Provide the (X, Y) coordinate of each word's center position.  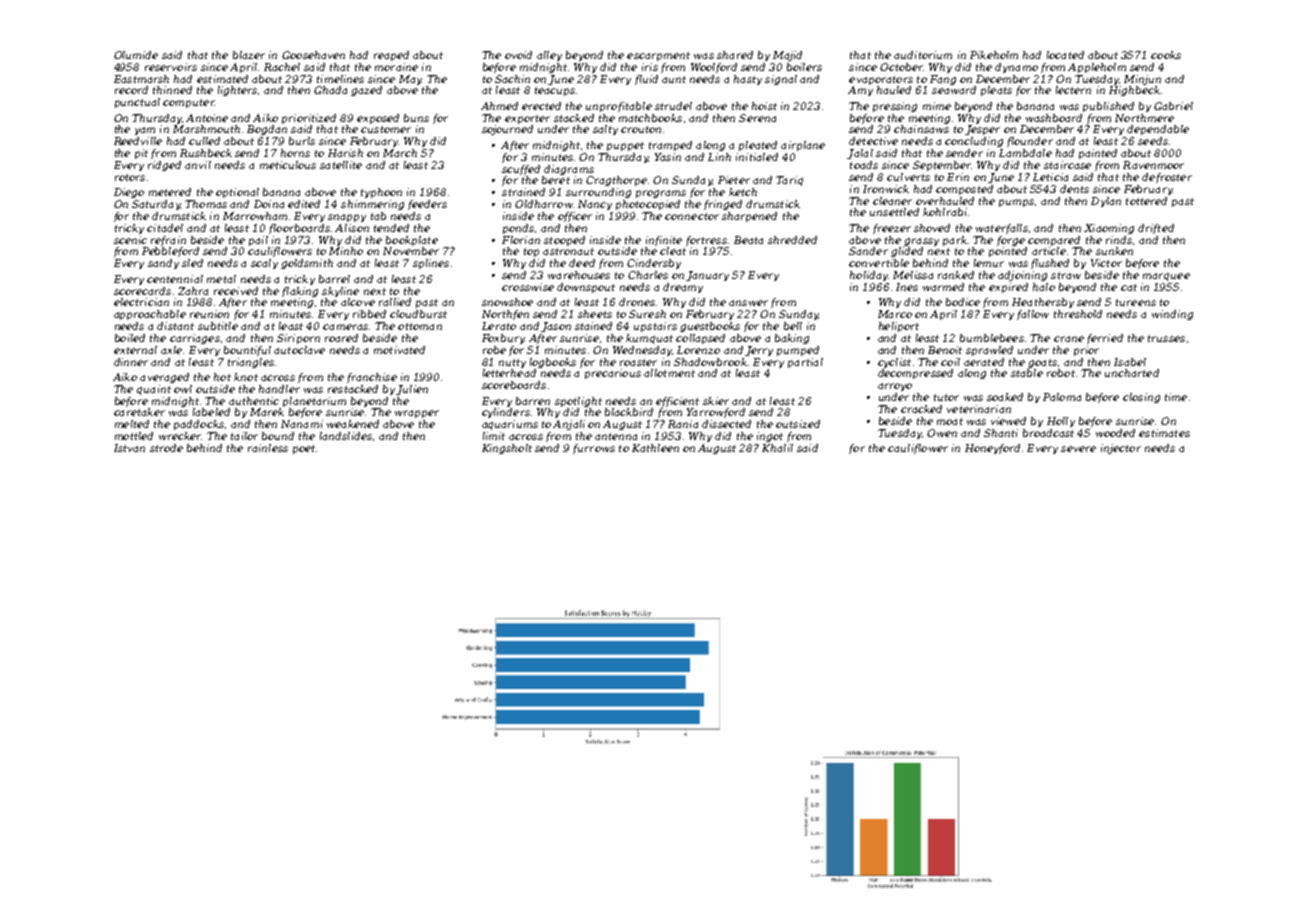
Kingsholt (507, 449)
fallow (1033, 315)
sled (192, 263)
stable (1027, 373)
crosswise (528, 287)
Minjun (1142, 80)
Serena (757, 118)
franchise (372, 378)
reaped (391, 56)
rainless (268, 448)
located (1065, 55)
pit (141, 154)
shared (735, 55)
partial (805, 363)
